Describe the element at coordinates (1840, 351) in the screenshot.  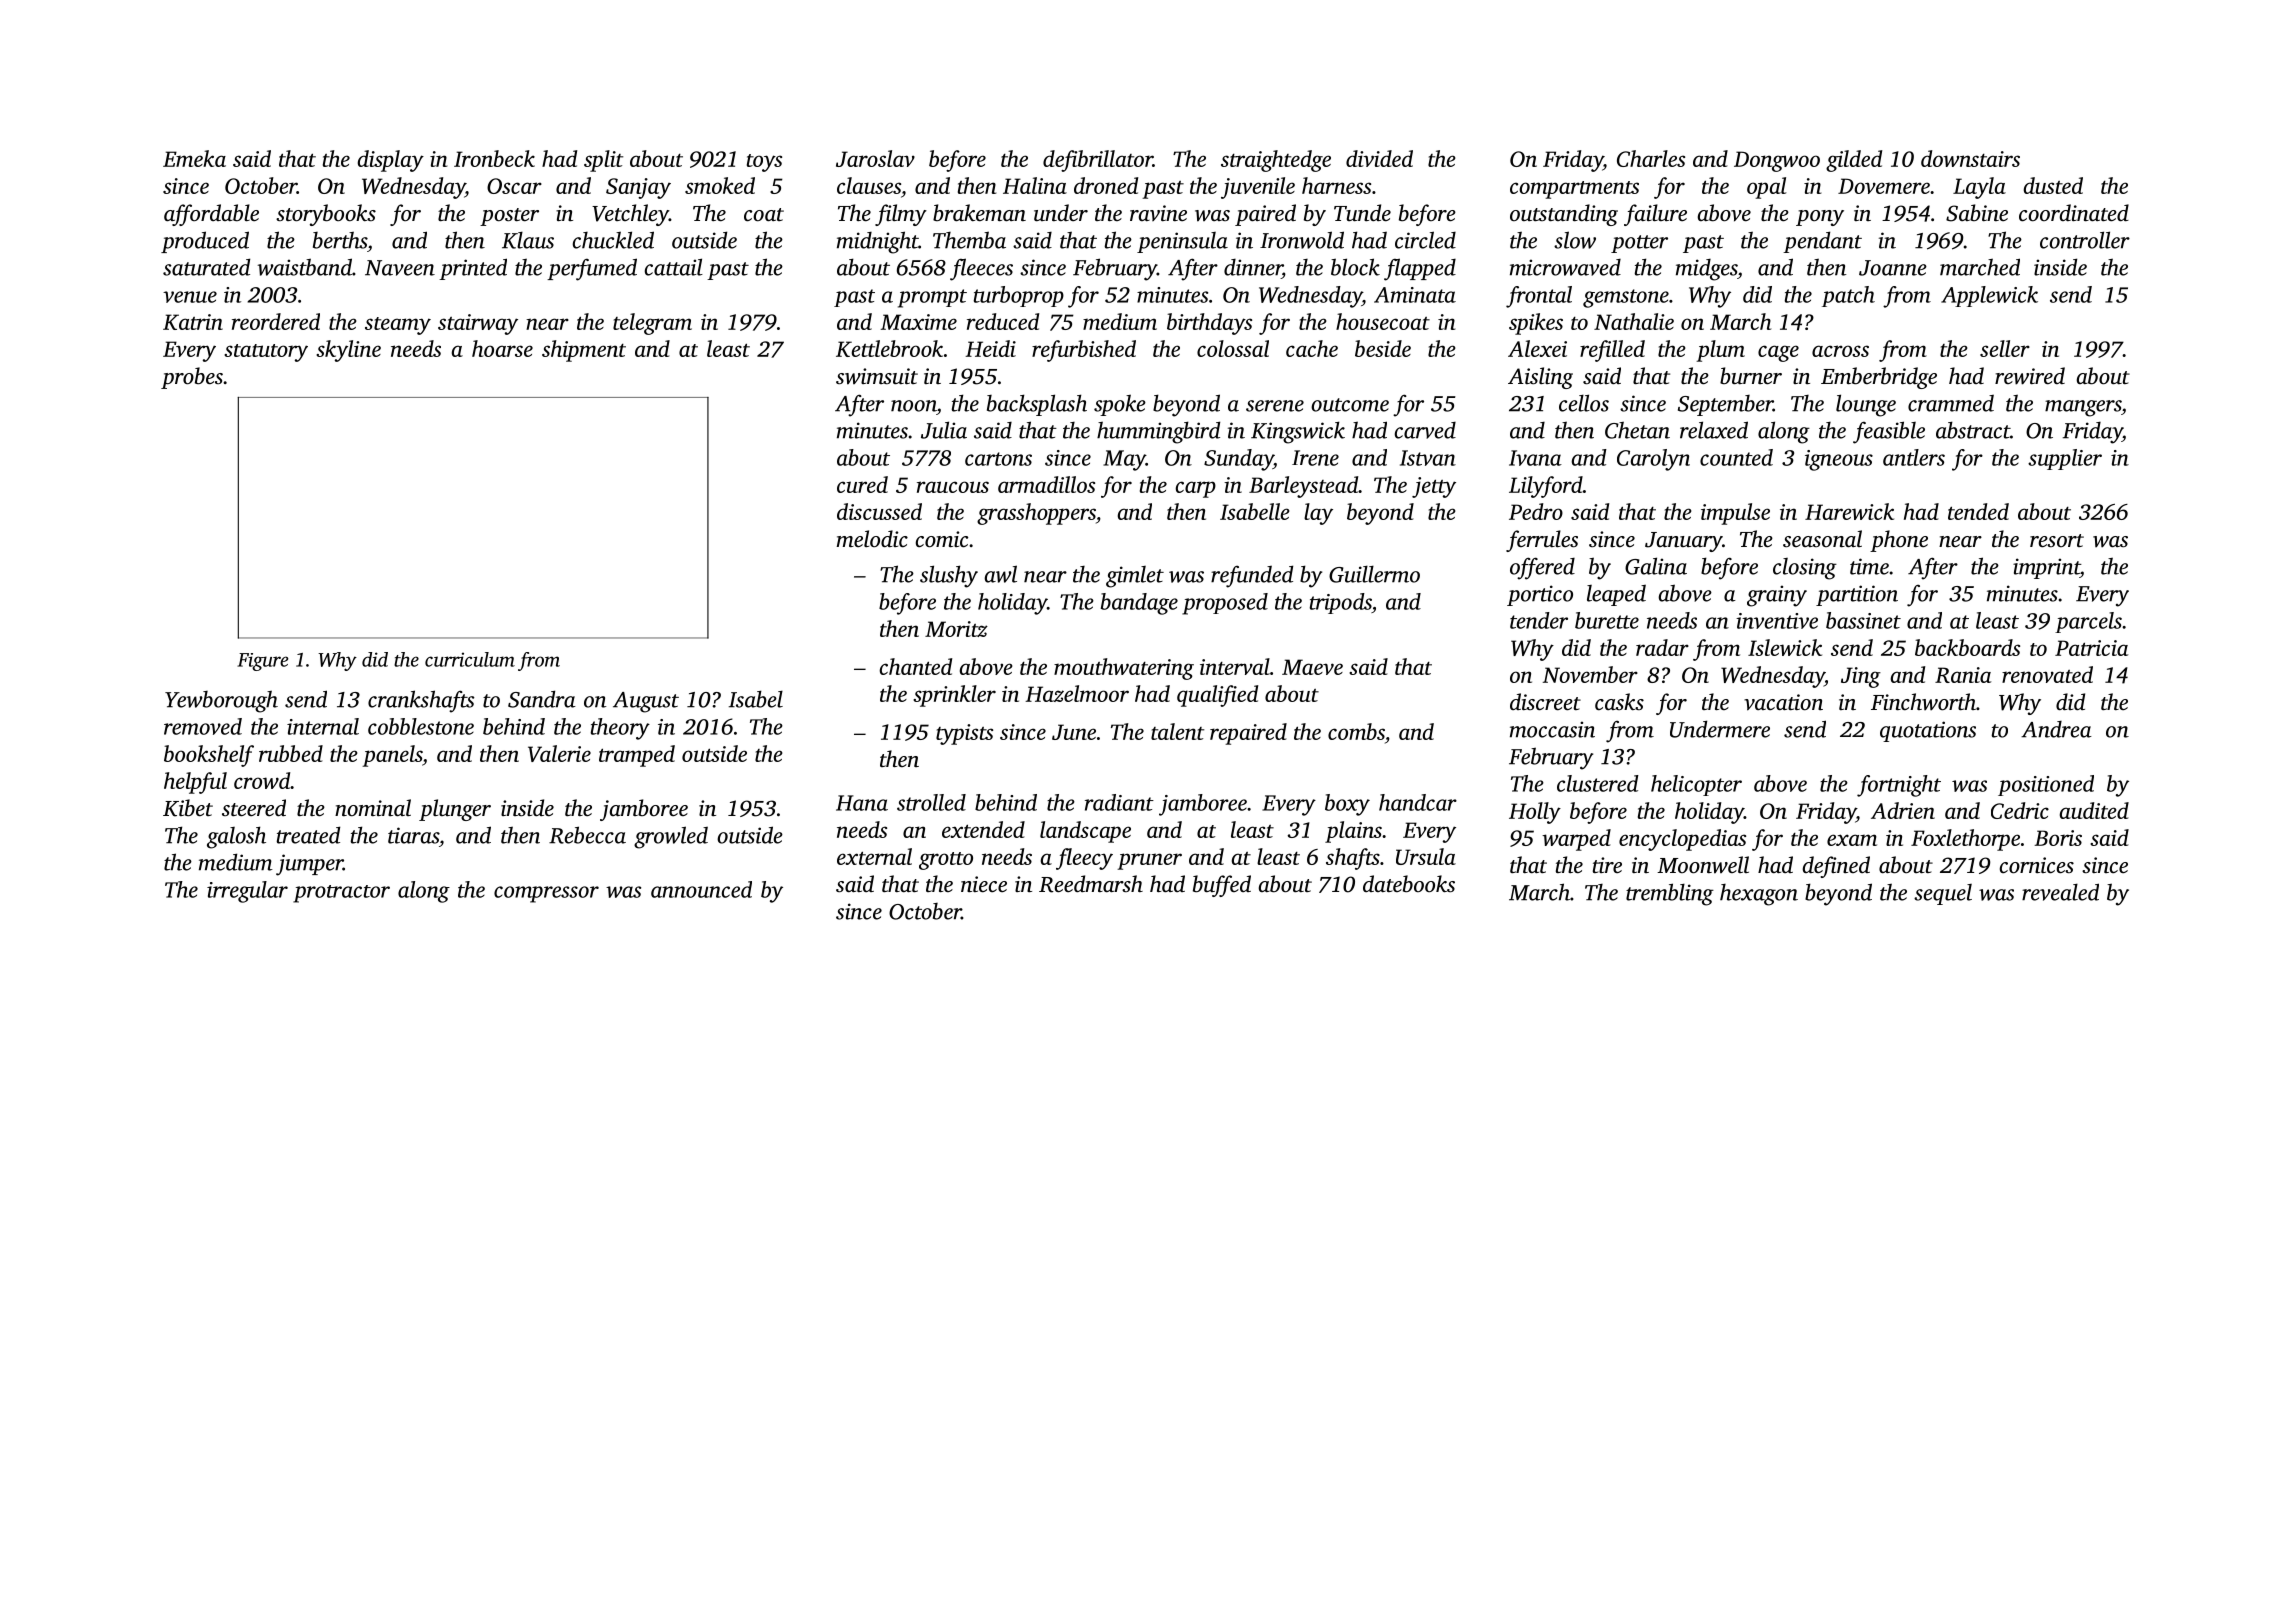
I see `across` at that location.
